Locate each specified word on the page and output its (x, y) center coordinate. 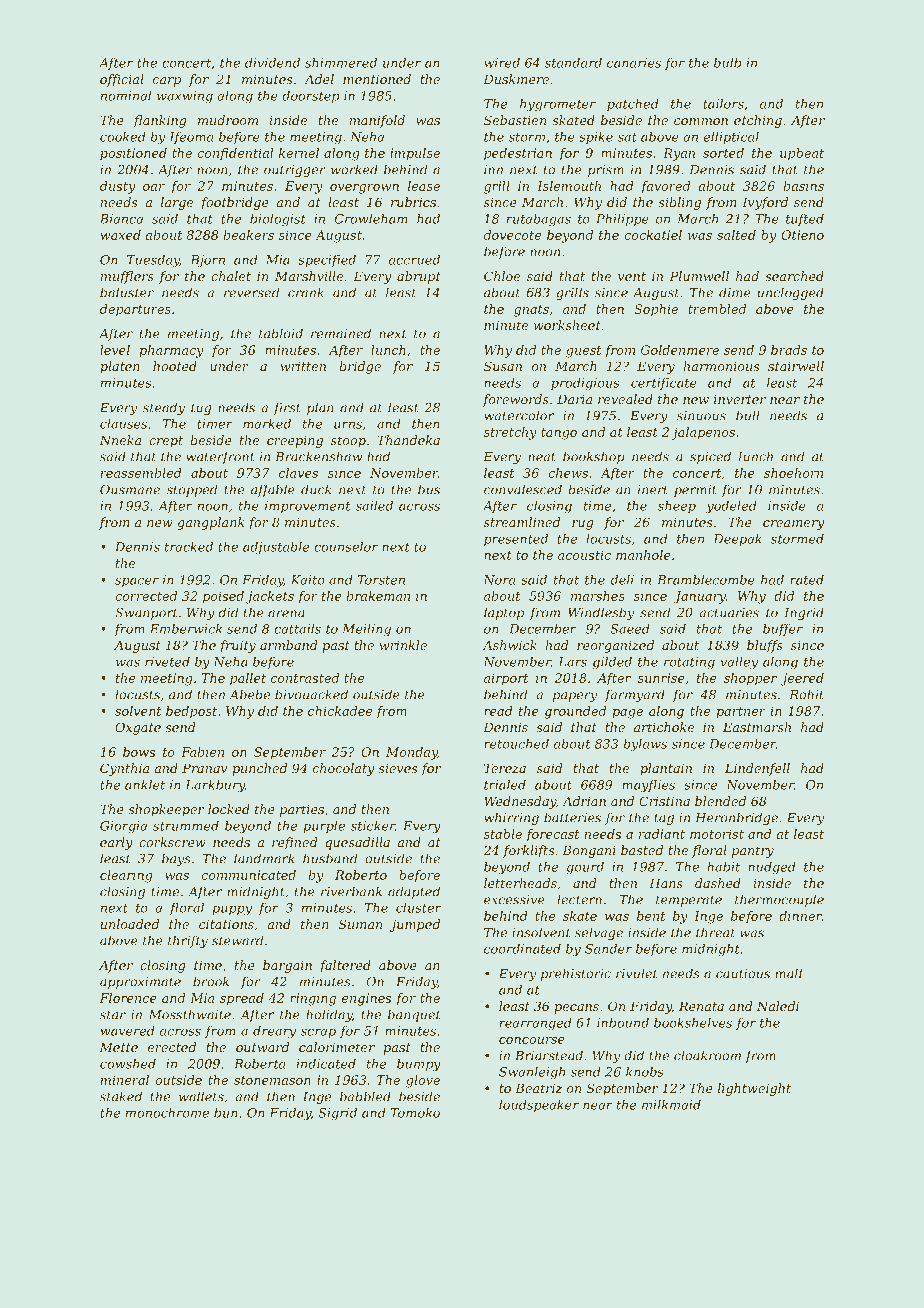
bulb (727, 63)
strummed (186, 826)
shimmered (341, 63)
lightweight (754, 1089)
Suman (360, 924)
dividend (272, 63)
